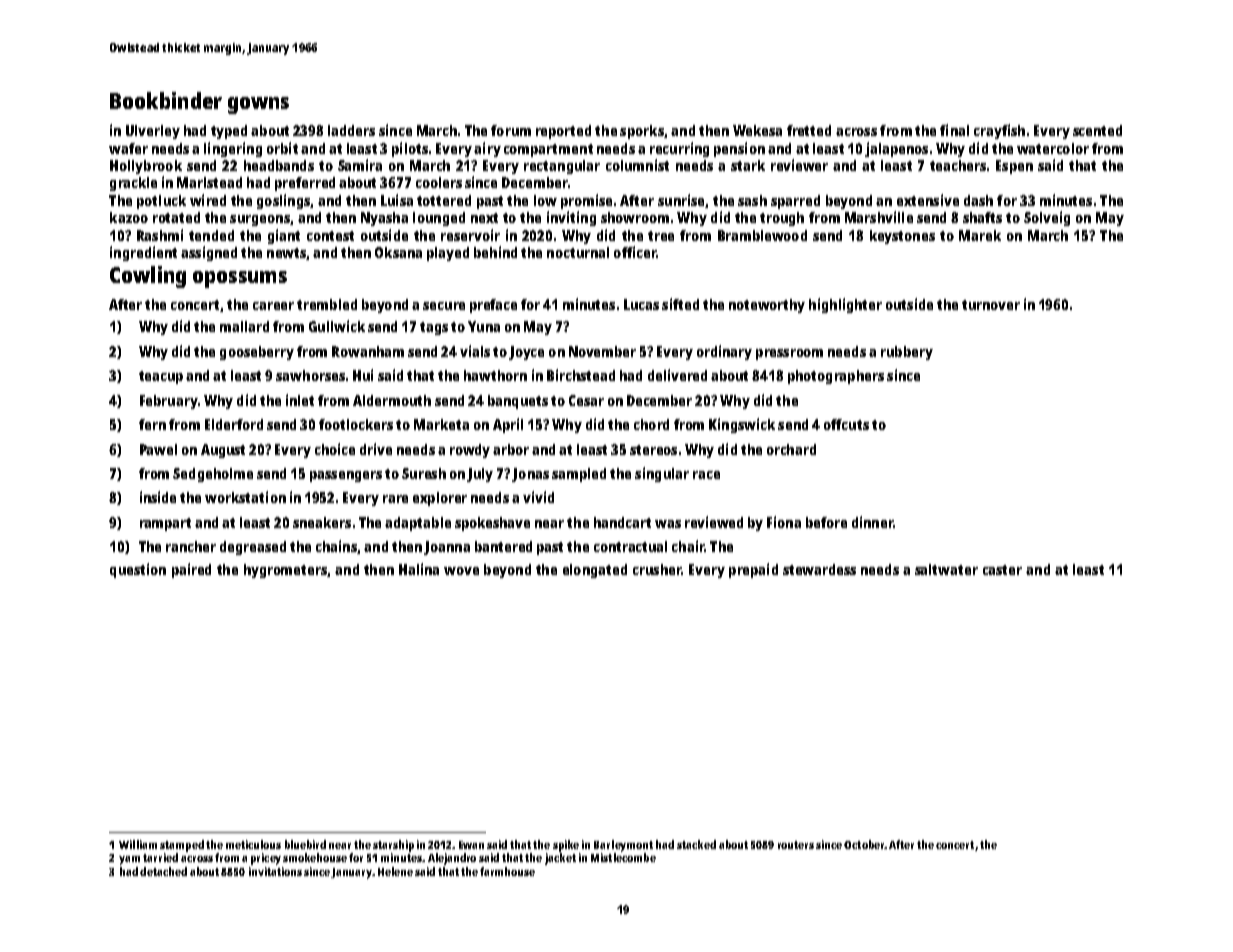 This screenshot has height=952, width=1233. I want to click on reported, so click(563, 132).
